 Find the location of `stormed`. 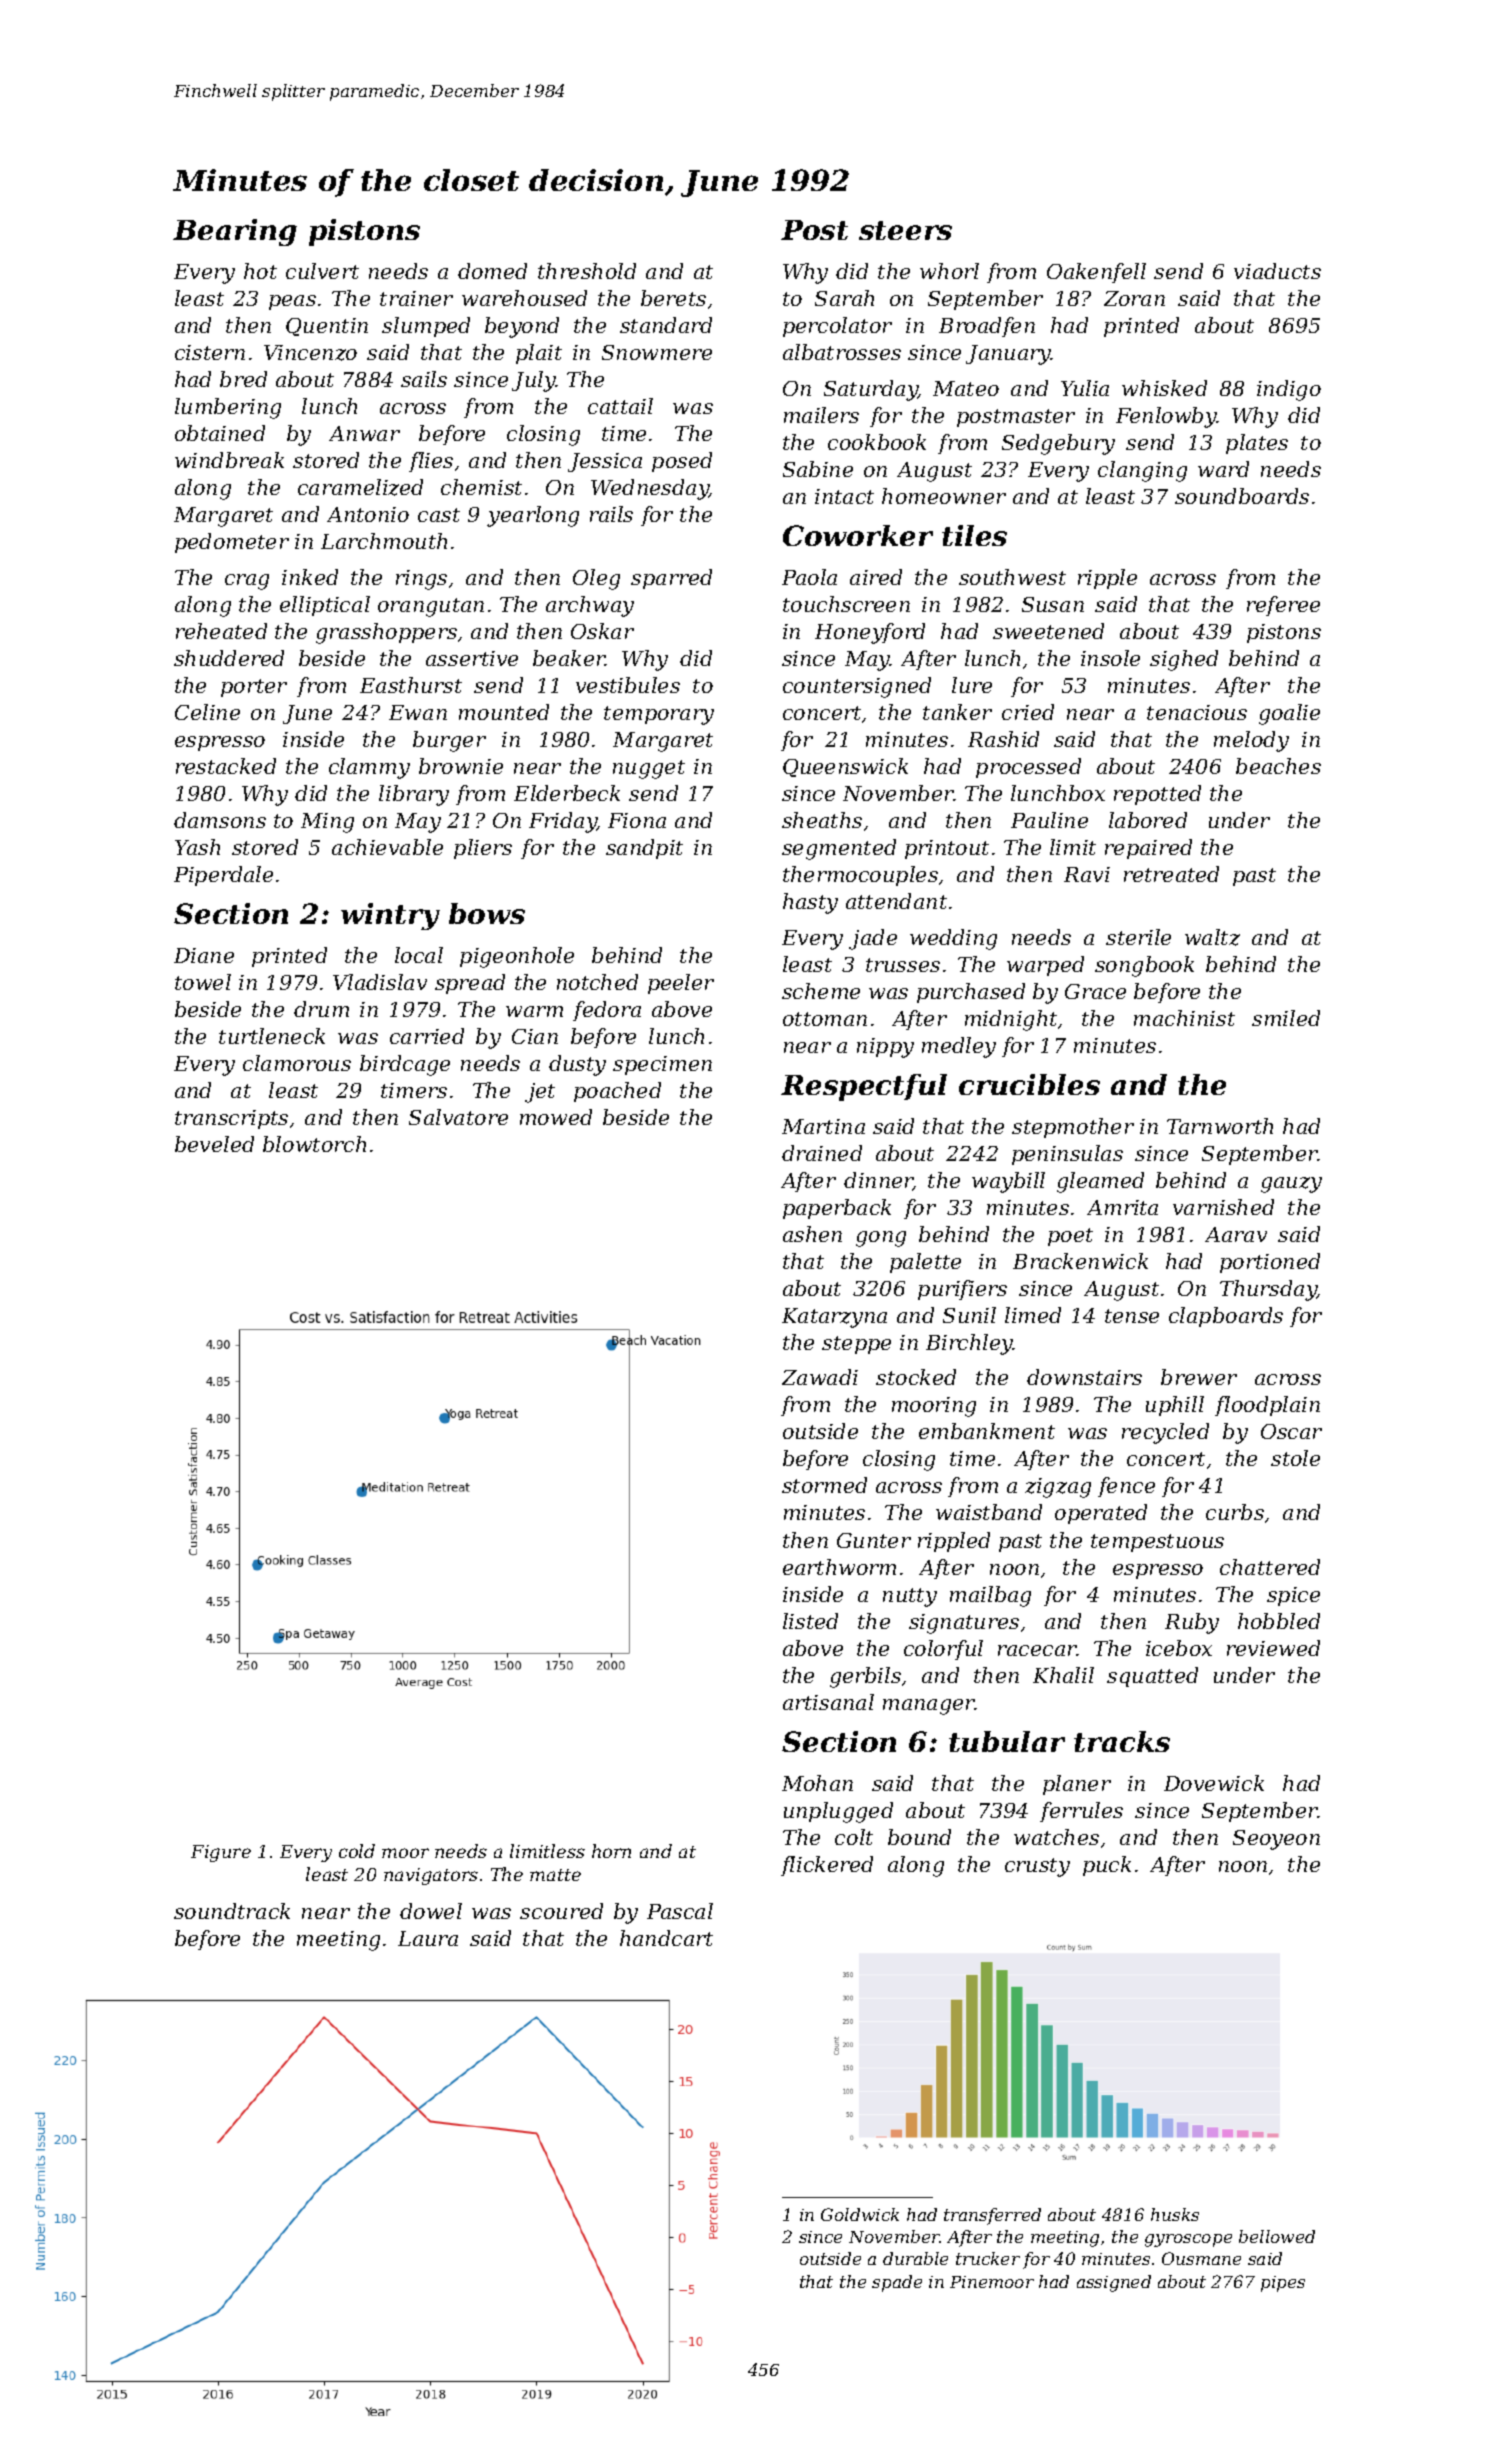

stormed is located at coordinates (824, 1485).
